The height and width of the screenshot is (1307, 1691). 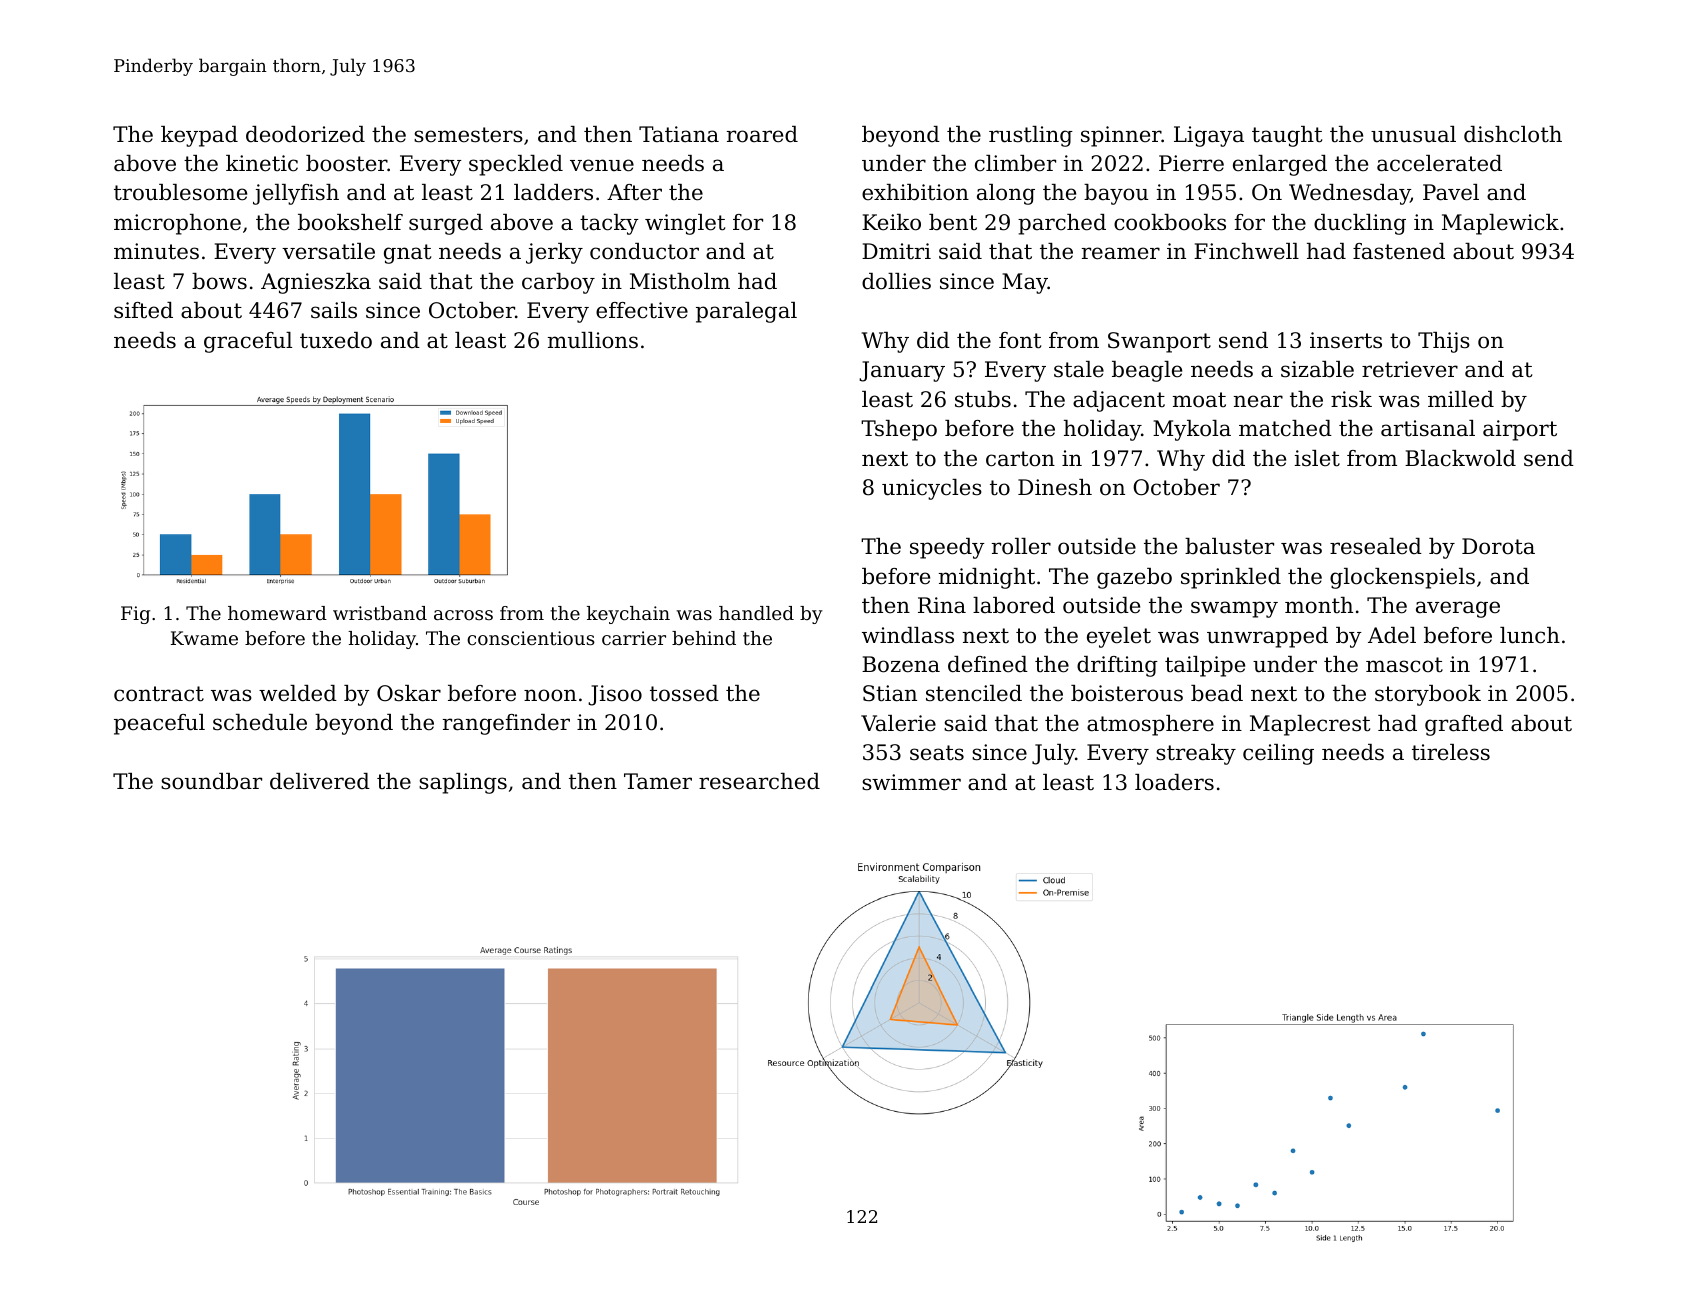 I want to click on Kwame, so click(x=204, y=638).
